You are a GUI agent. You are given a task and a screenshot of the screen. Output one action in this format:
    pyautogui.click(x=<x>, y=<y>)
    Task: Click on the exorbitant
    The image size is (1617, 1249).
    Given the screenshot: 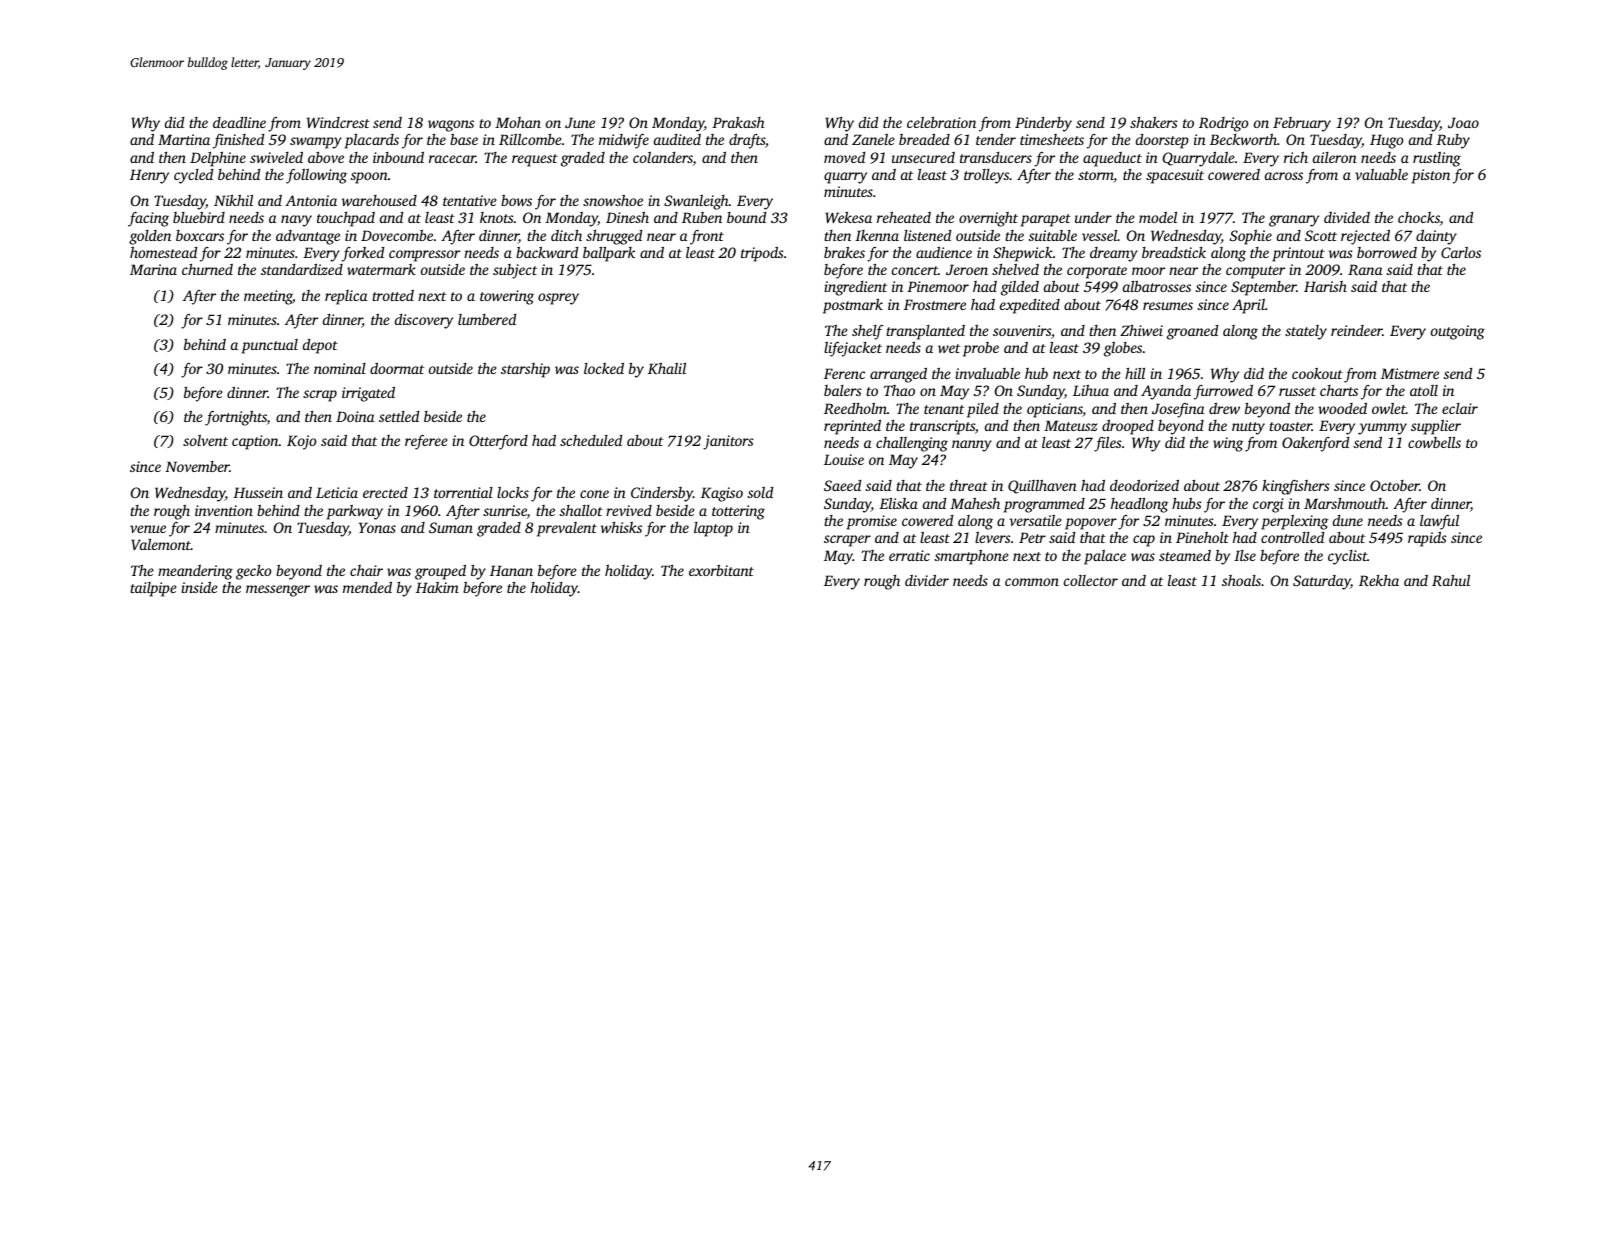 What is the action you would take?
    pyautogui.click(x=721, y=570)
